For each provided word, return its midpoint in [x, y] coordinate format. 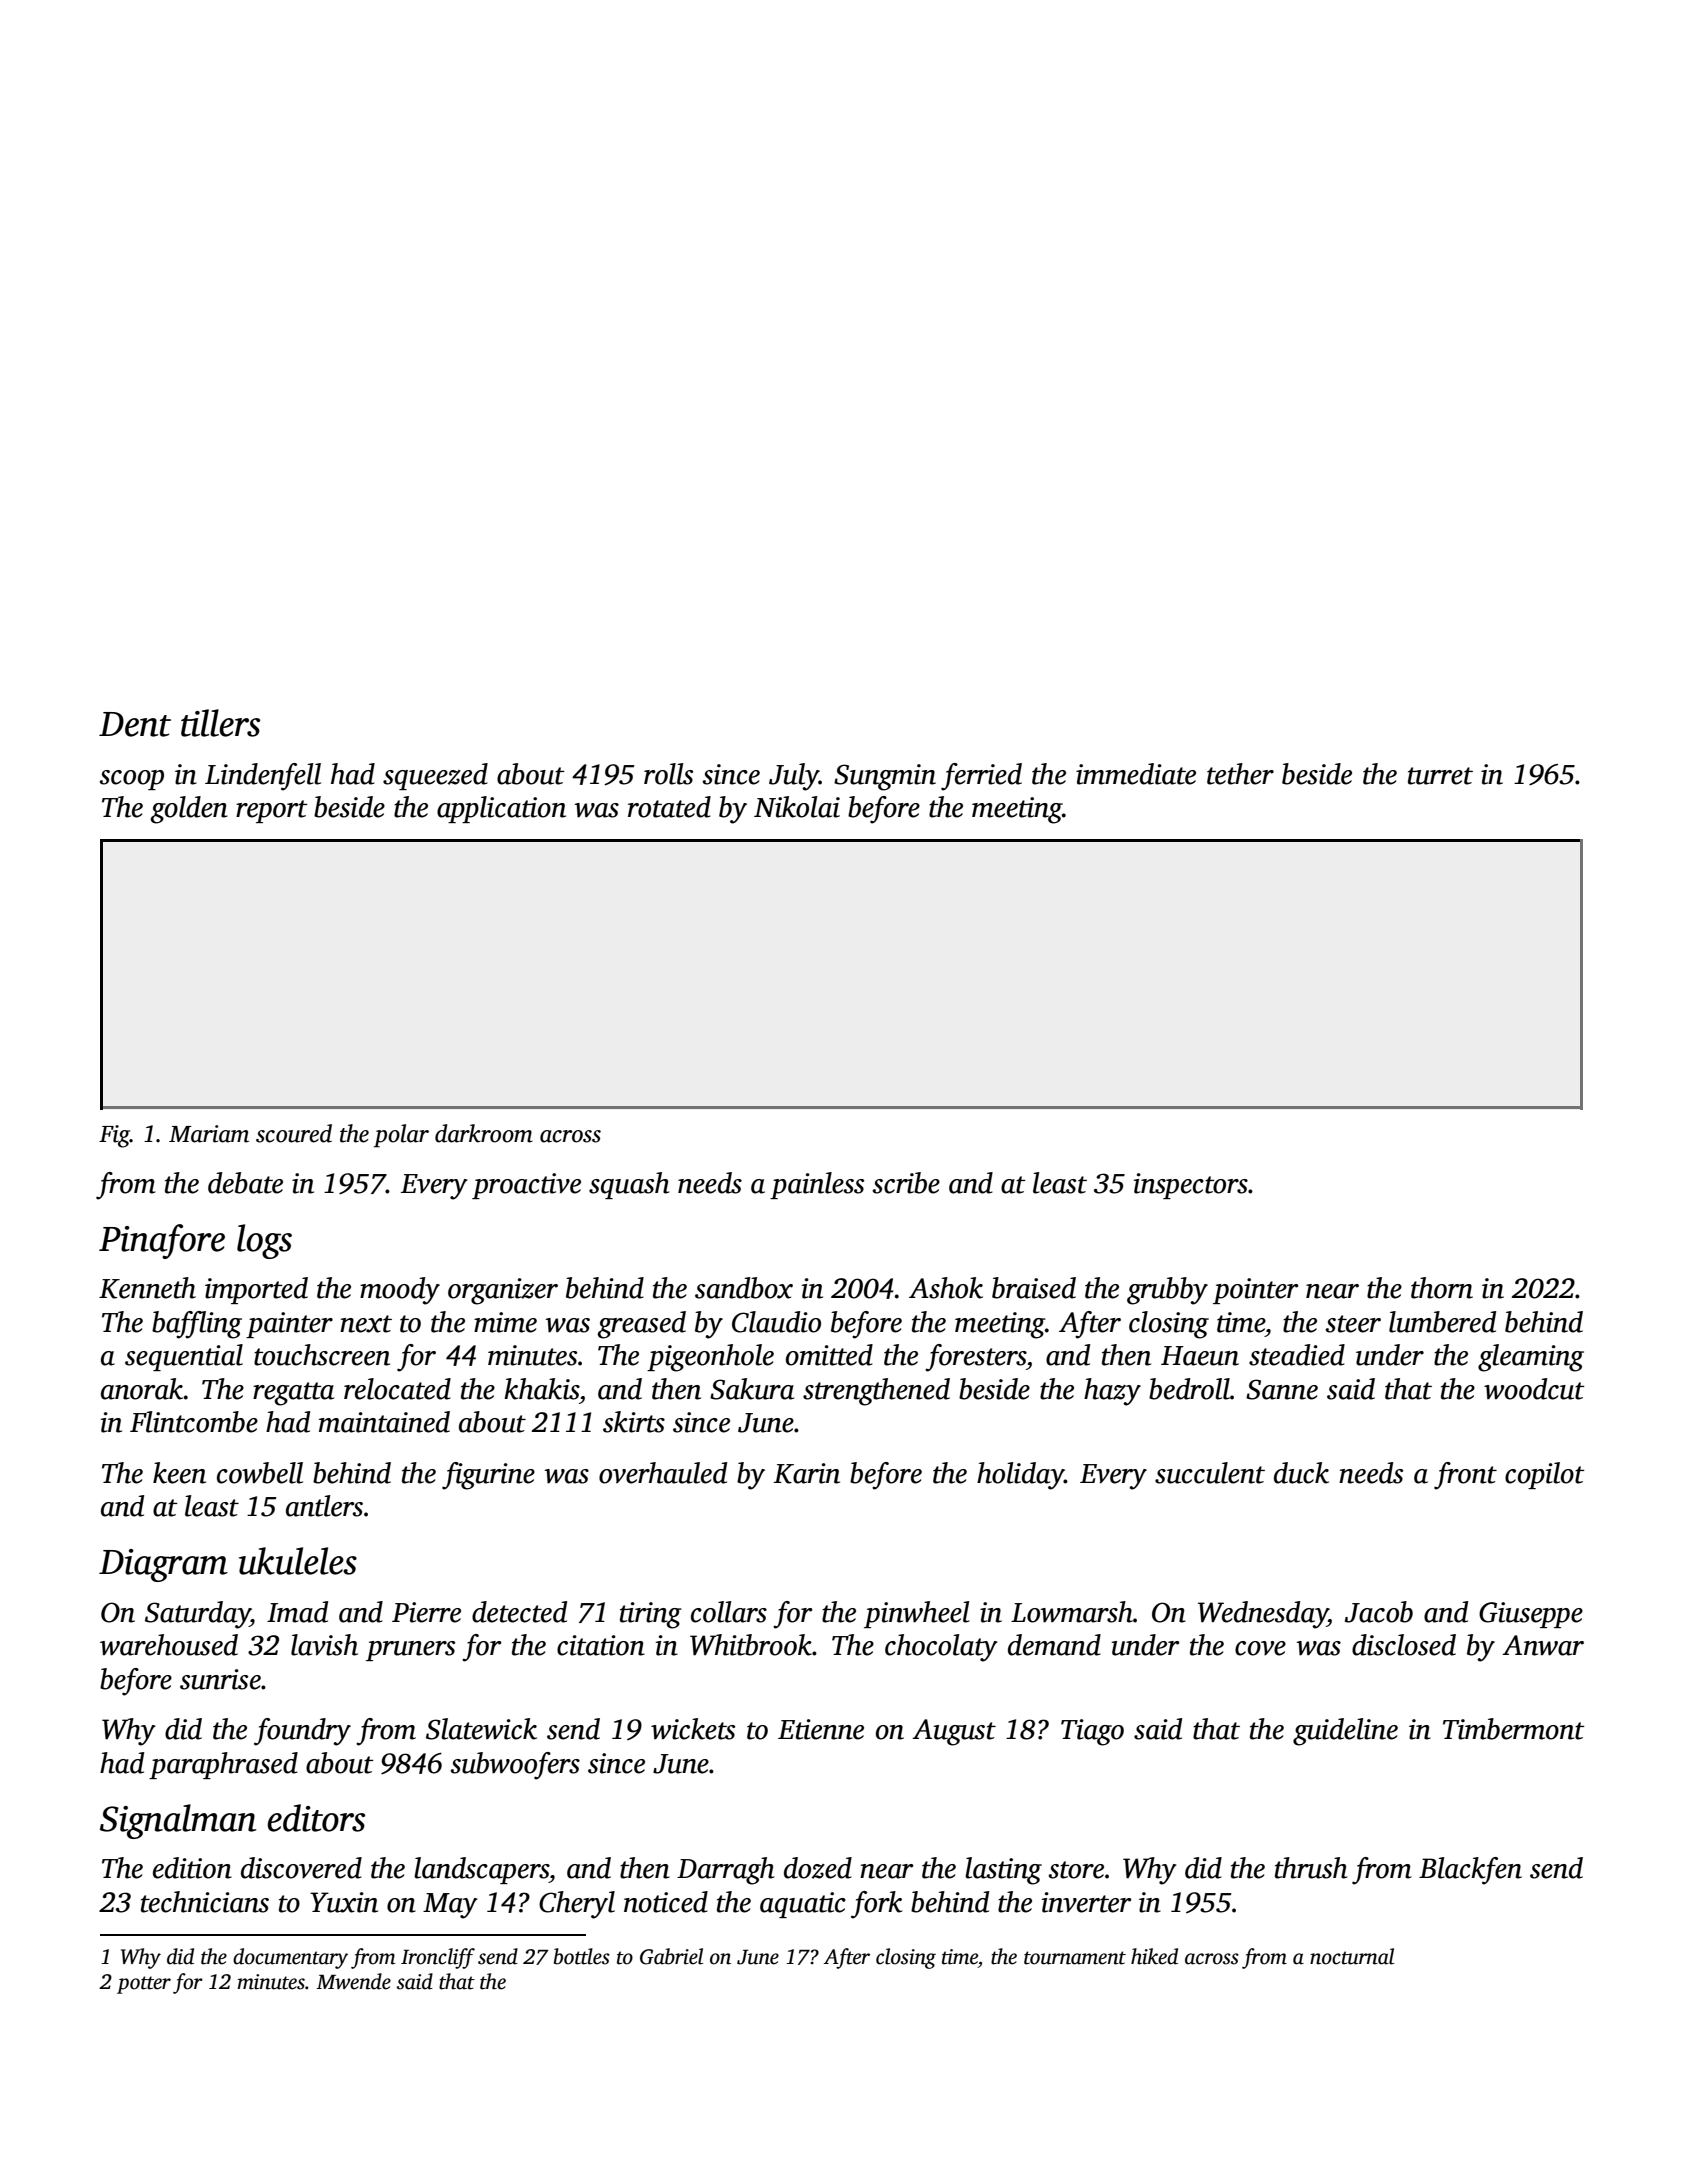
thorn [1442, 1288]
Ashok [946, 1288]
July [794, 777]
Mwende [353, 1981]
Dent [135, 724]
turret [1440, 776]
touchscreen [322, 1355]
